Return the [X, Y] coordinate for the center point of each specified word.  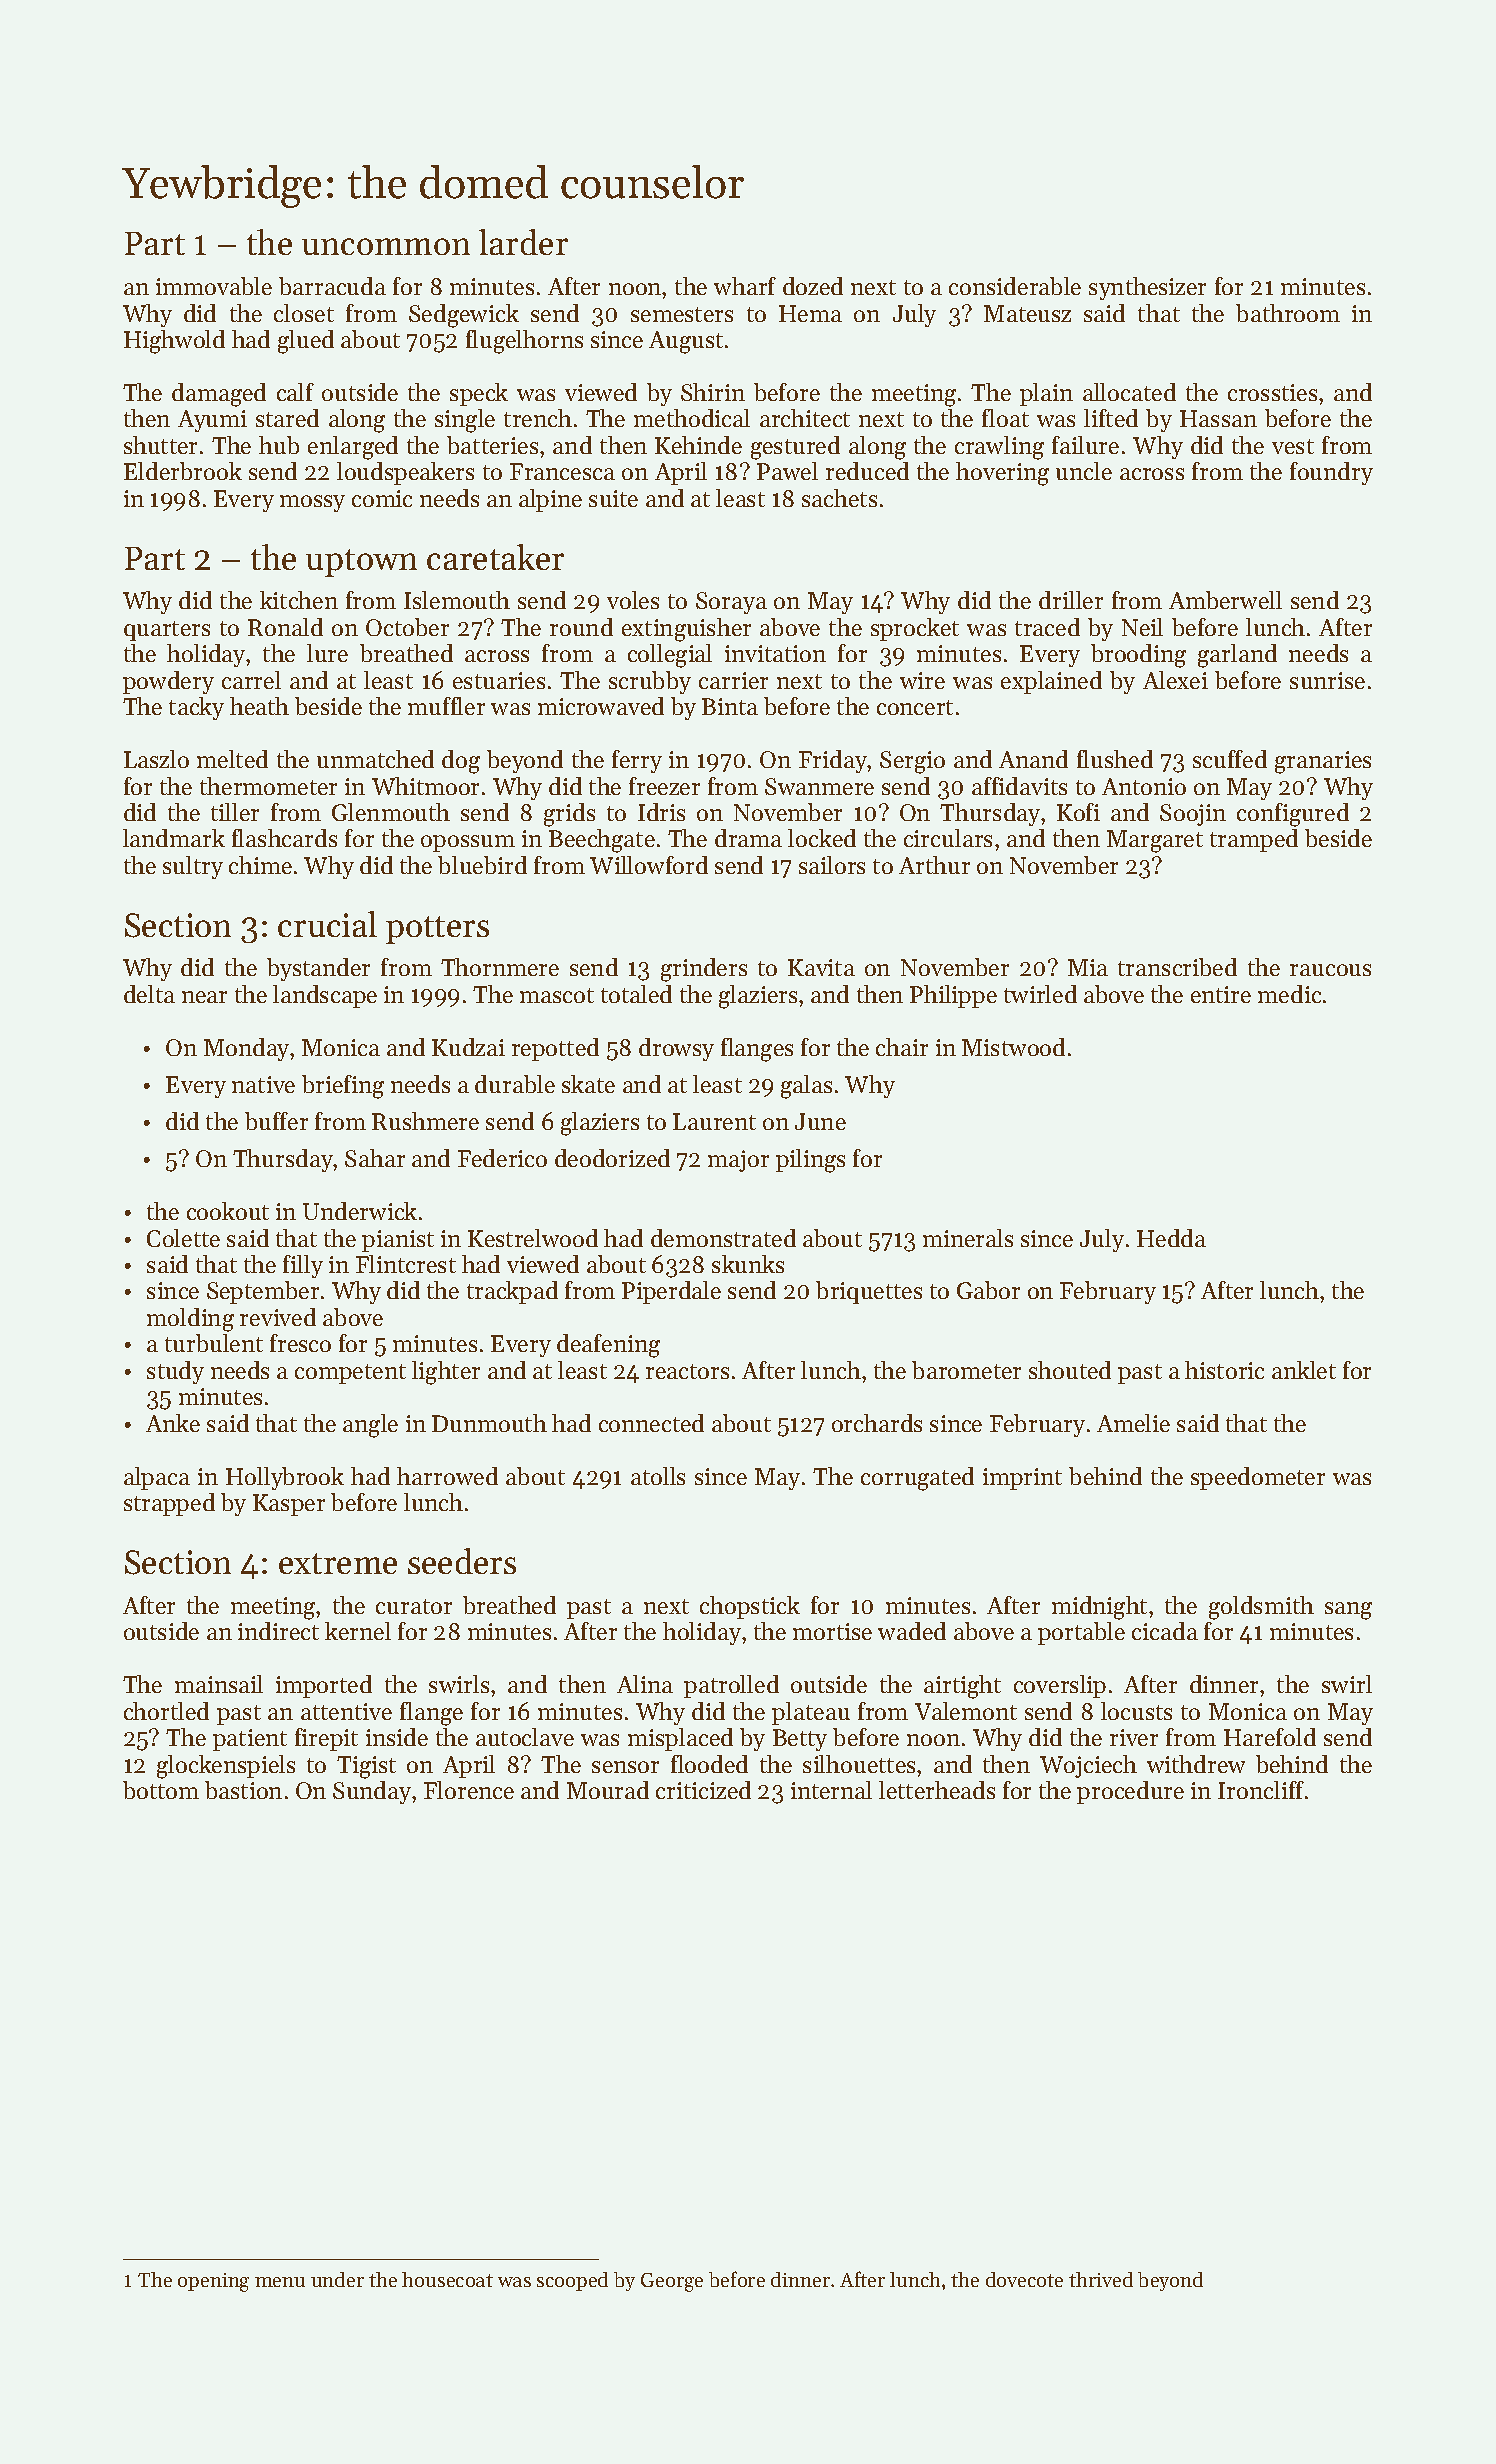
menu [280, 2282]
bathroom [1288, 313]
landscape [325, 996]
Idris [661, 812]
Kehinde [698, 445]
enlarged [353, 448]
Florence [469, 1790]
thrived [1101, 2279]
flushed [1115, 759]
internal [831, 1790]
